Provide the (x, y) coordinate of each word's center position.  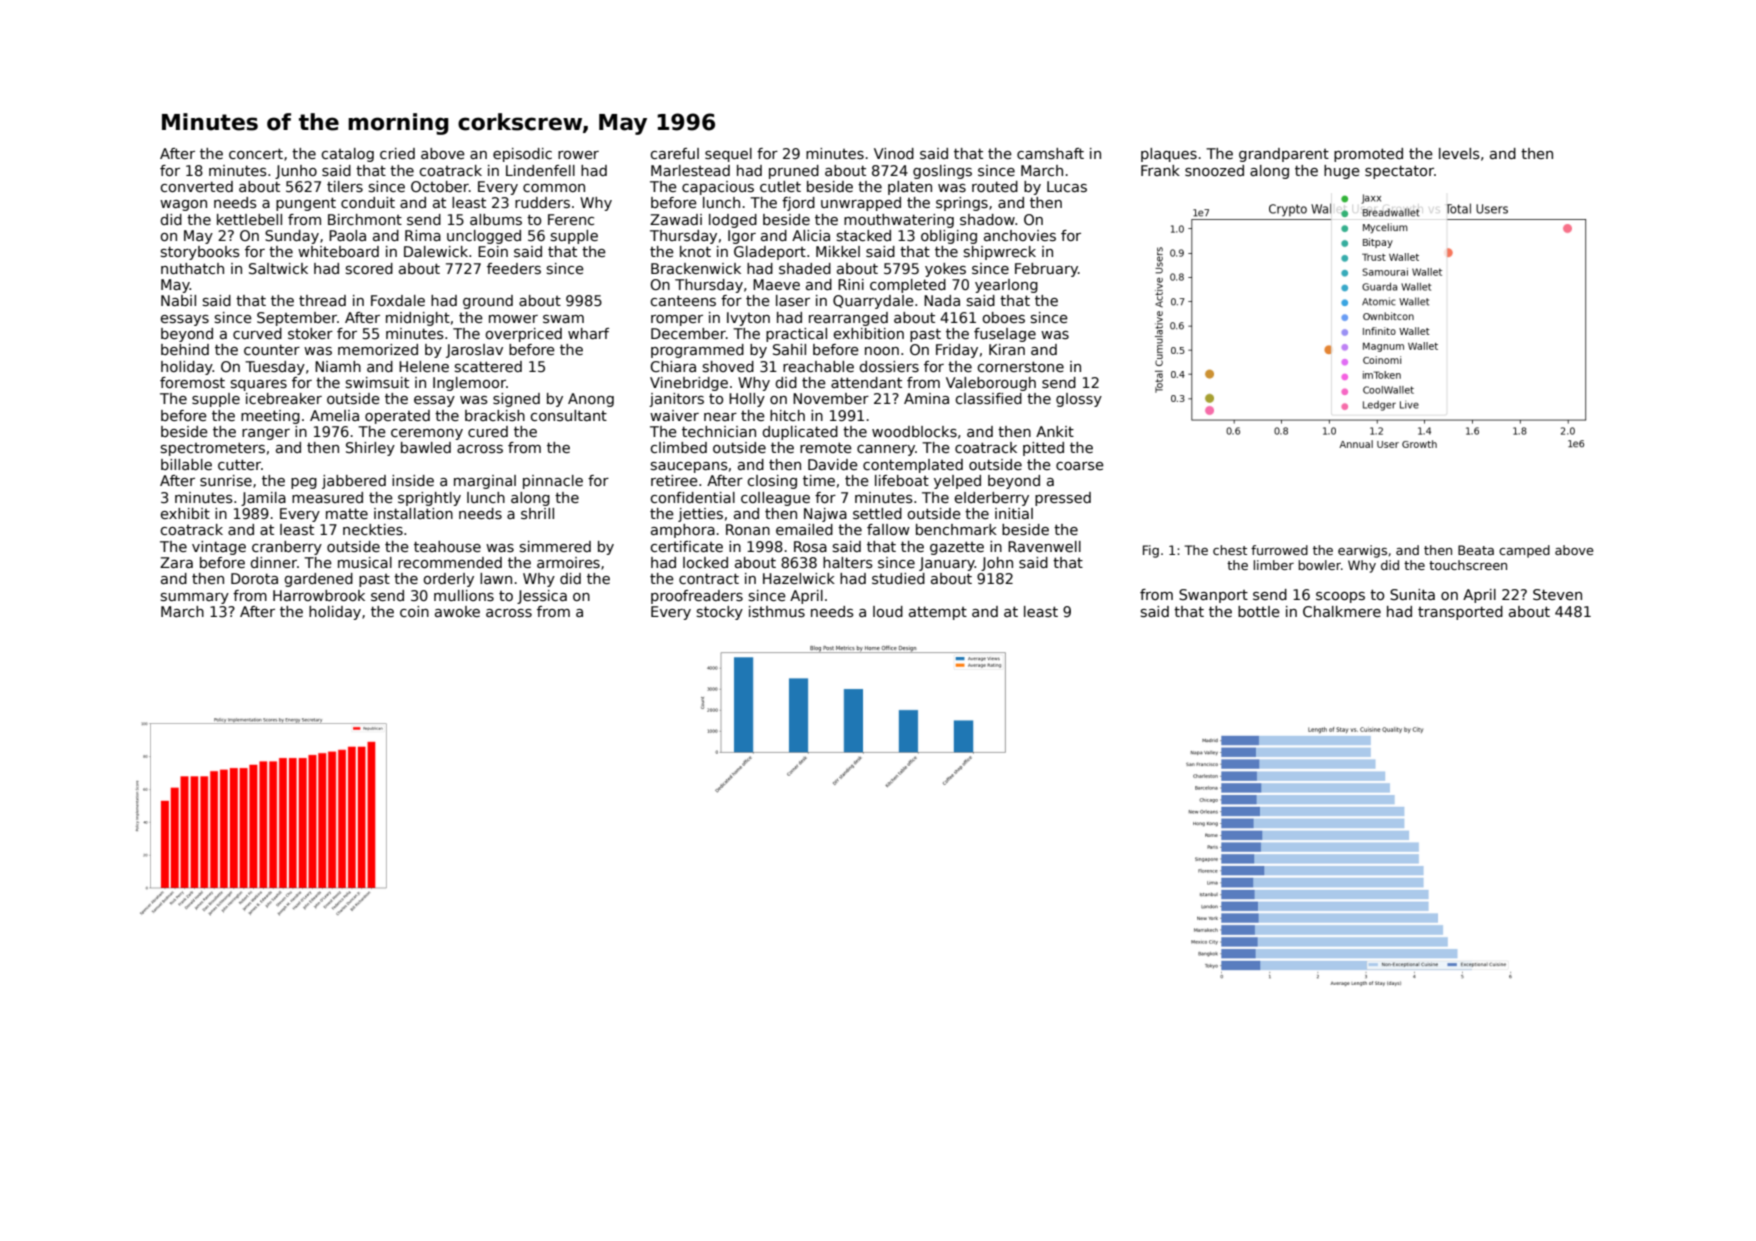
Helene (424, 366)
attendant (866, 382)
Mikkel (838, 251)
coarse (1080, 466)
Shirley (370, 449)
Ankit (1055, 431)
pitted (1043, 449)
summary (195, 598)
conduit (368, 202)
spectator (1399, 172)
